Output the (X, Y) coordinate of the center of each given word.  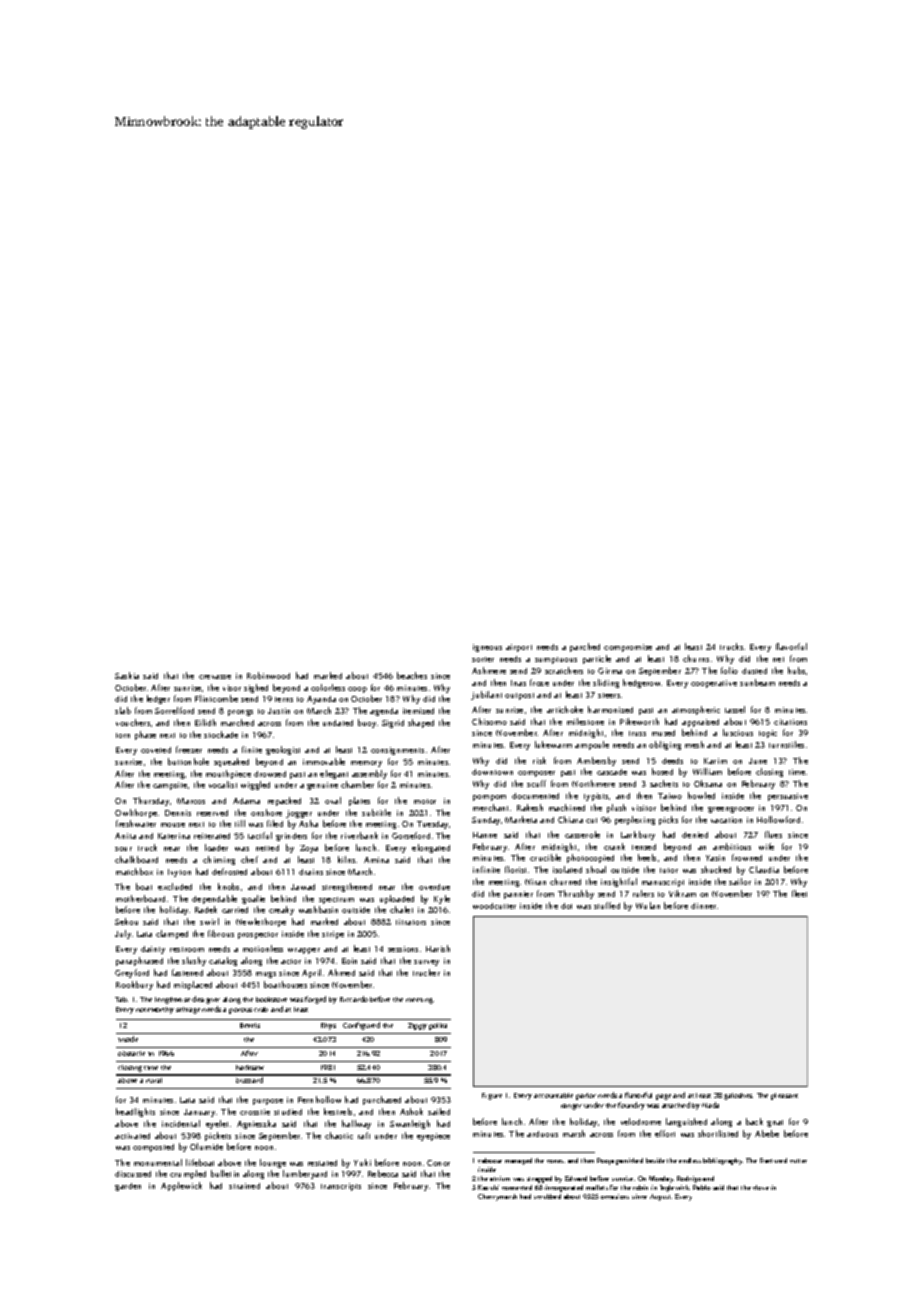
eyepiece (433, 1137)
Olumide (206, 1146)
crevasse (215, 677)
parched (585, 647)
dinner (703, 906)
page (663, 1097)
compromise (628, 648)
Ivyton (179, 873)
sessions (403, 949)
